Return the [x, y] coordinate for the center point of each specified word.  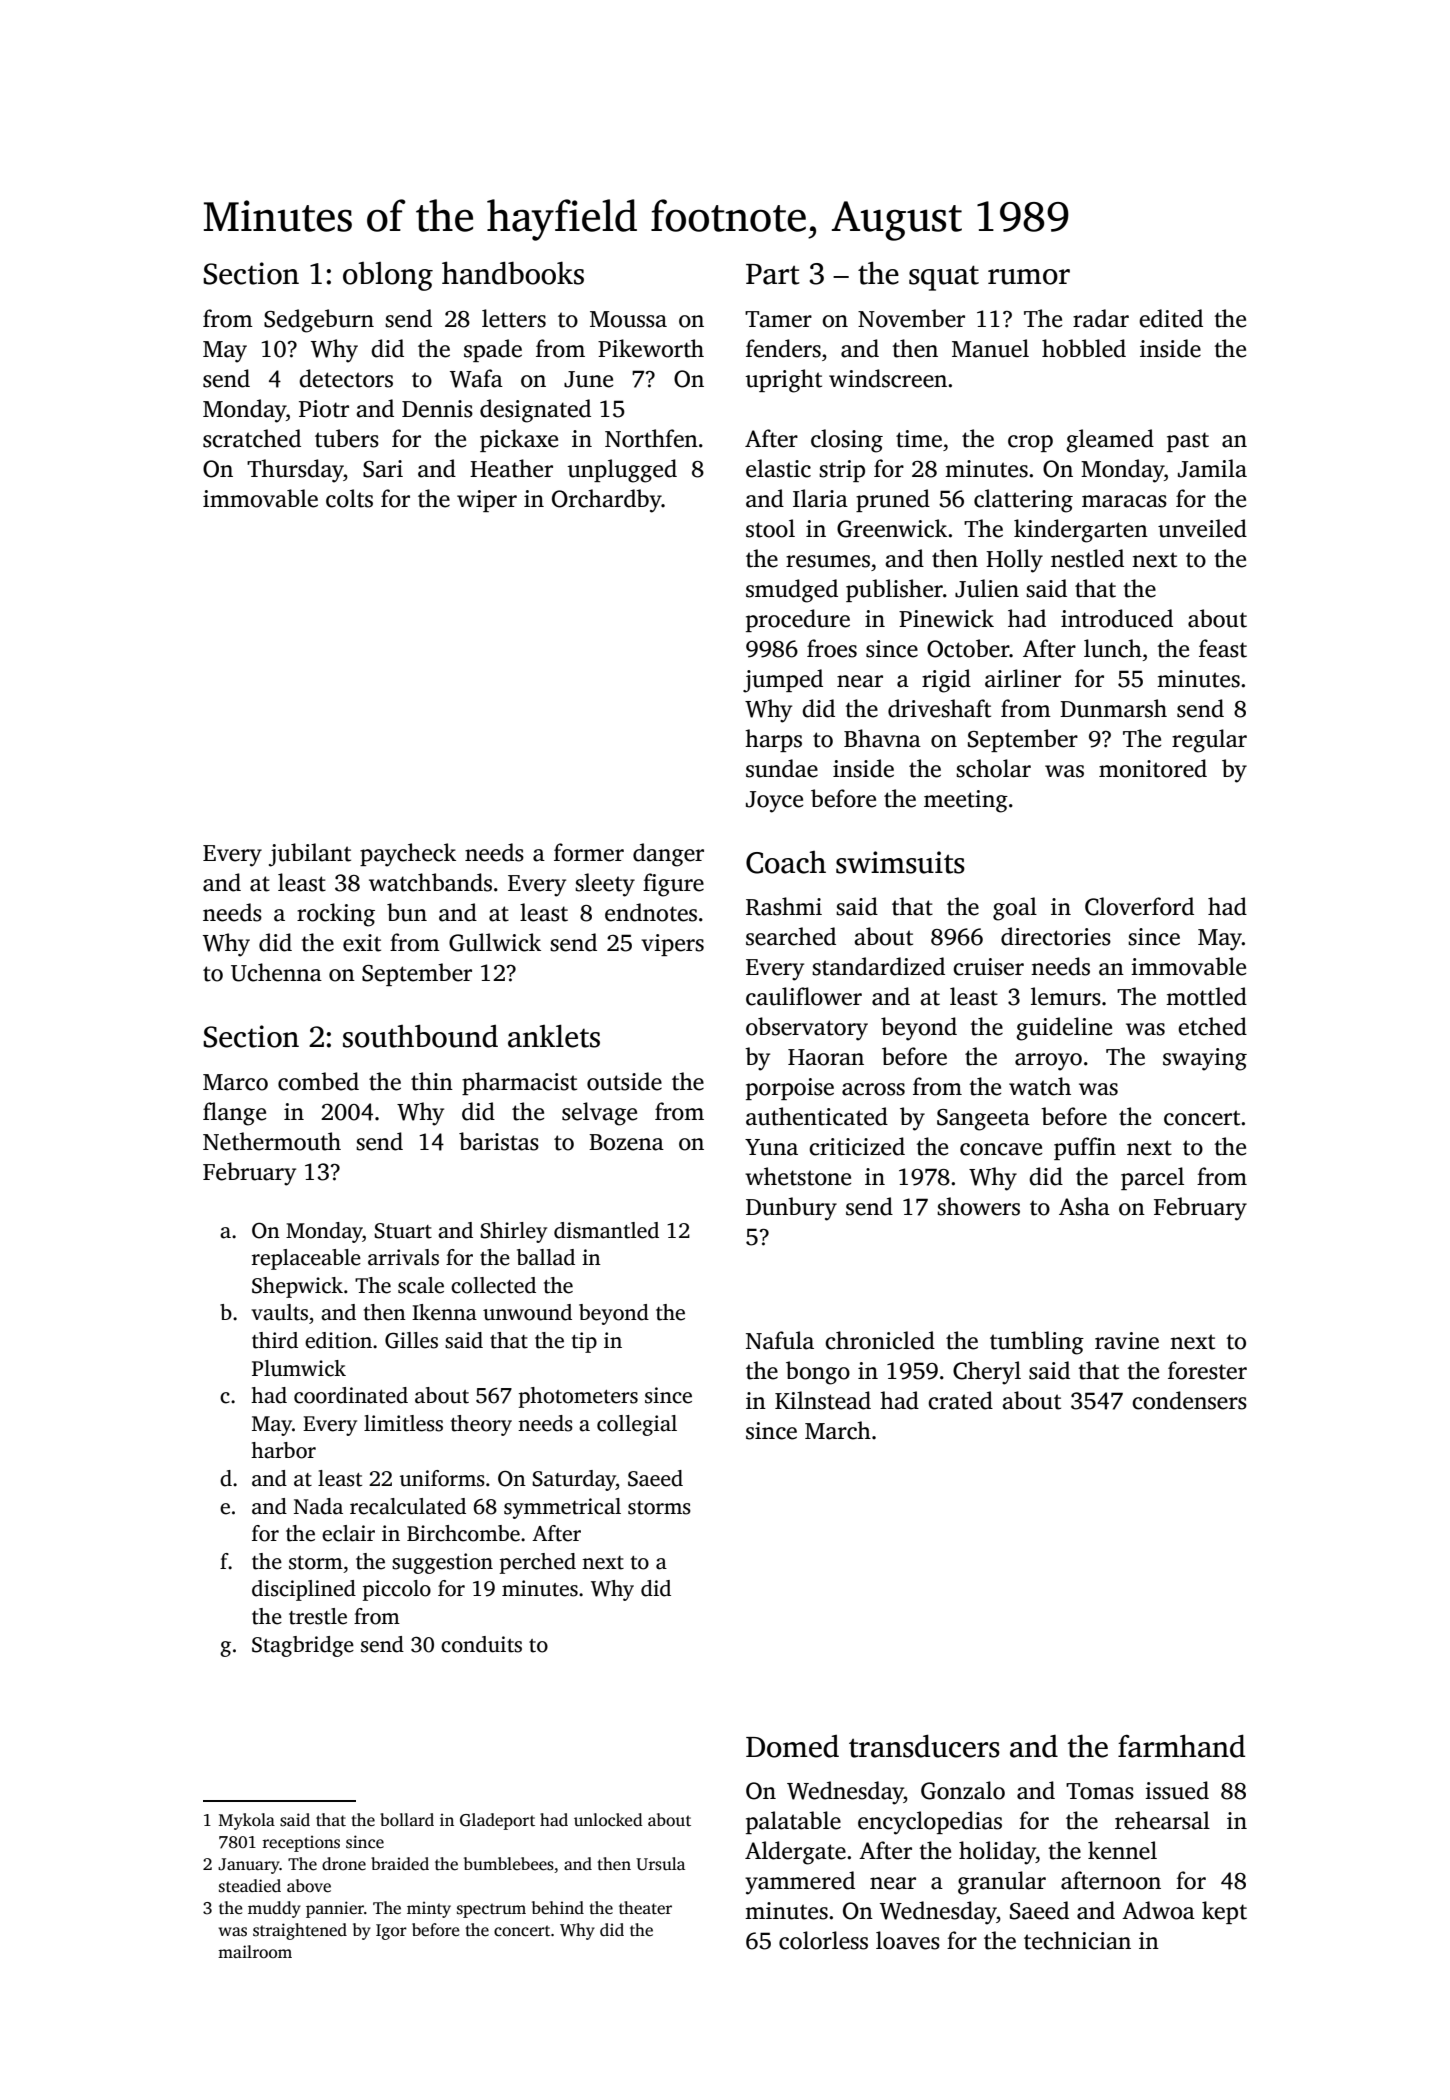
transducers [924, 1746]
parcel [1152, 1178]
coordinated [351, 1395]
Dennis [437, 409]
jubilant [310, 855]
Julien [987, 588]
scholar [993, 768]
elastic [778, 468]
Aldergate [795, 1853]
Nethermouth [272, 1141]
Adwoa [1158, 1910]
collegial [637, 1425]
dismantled [606, 1230]
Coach [786, 862]
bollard [407, 1820]
